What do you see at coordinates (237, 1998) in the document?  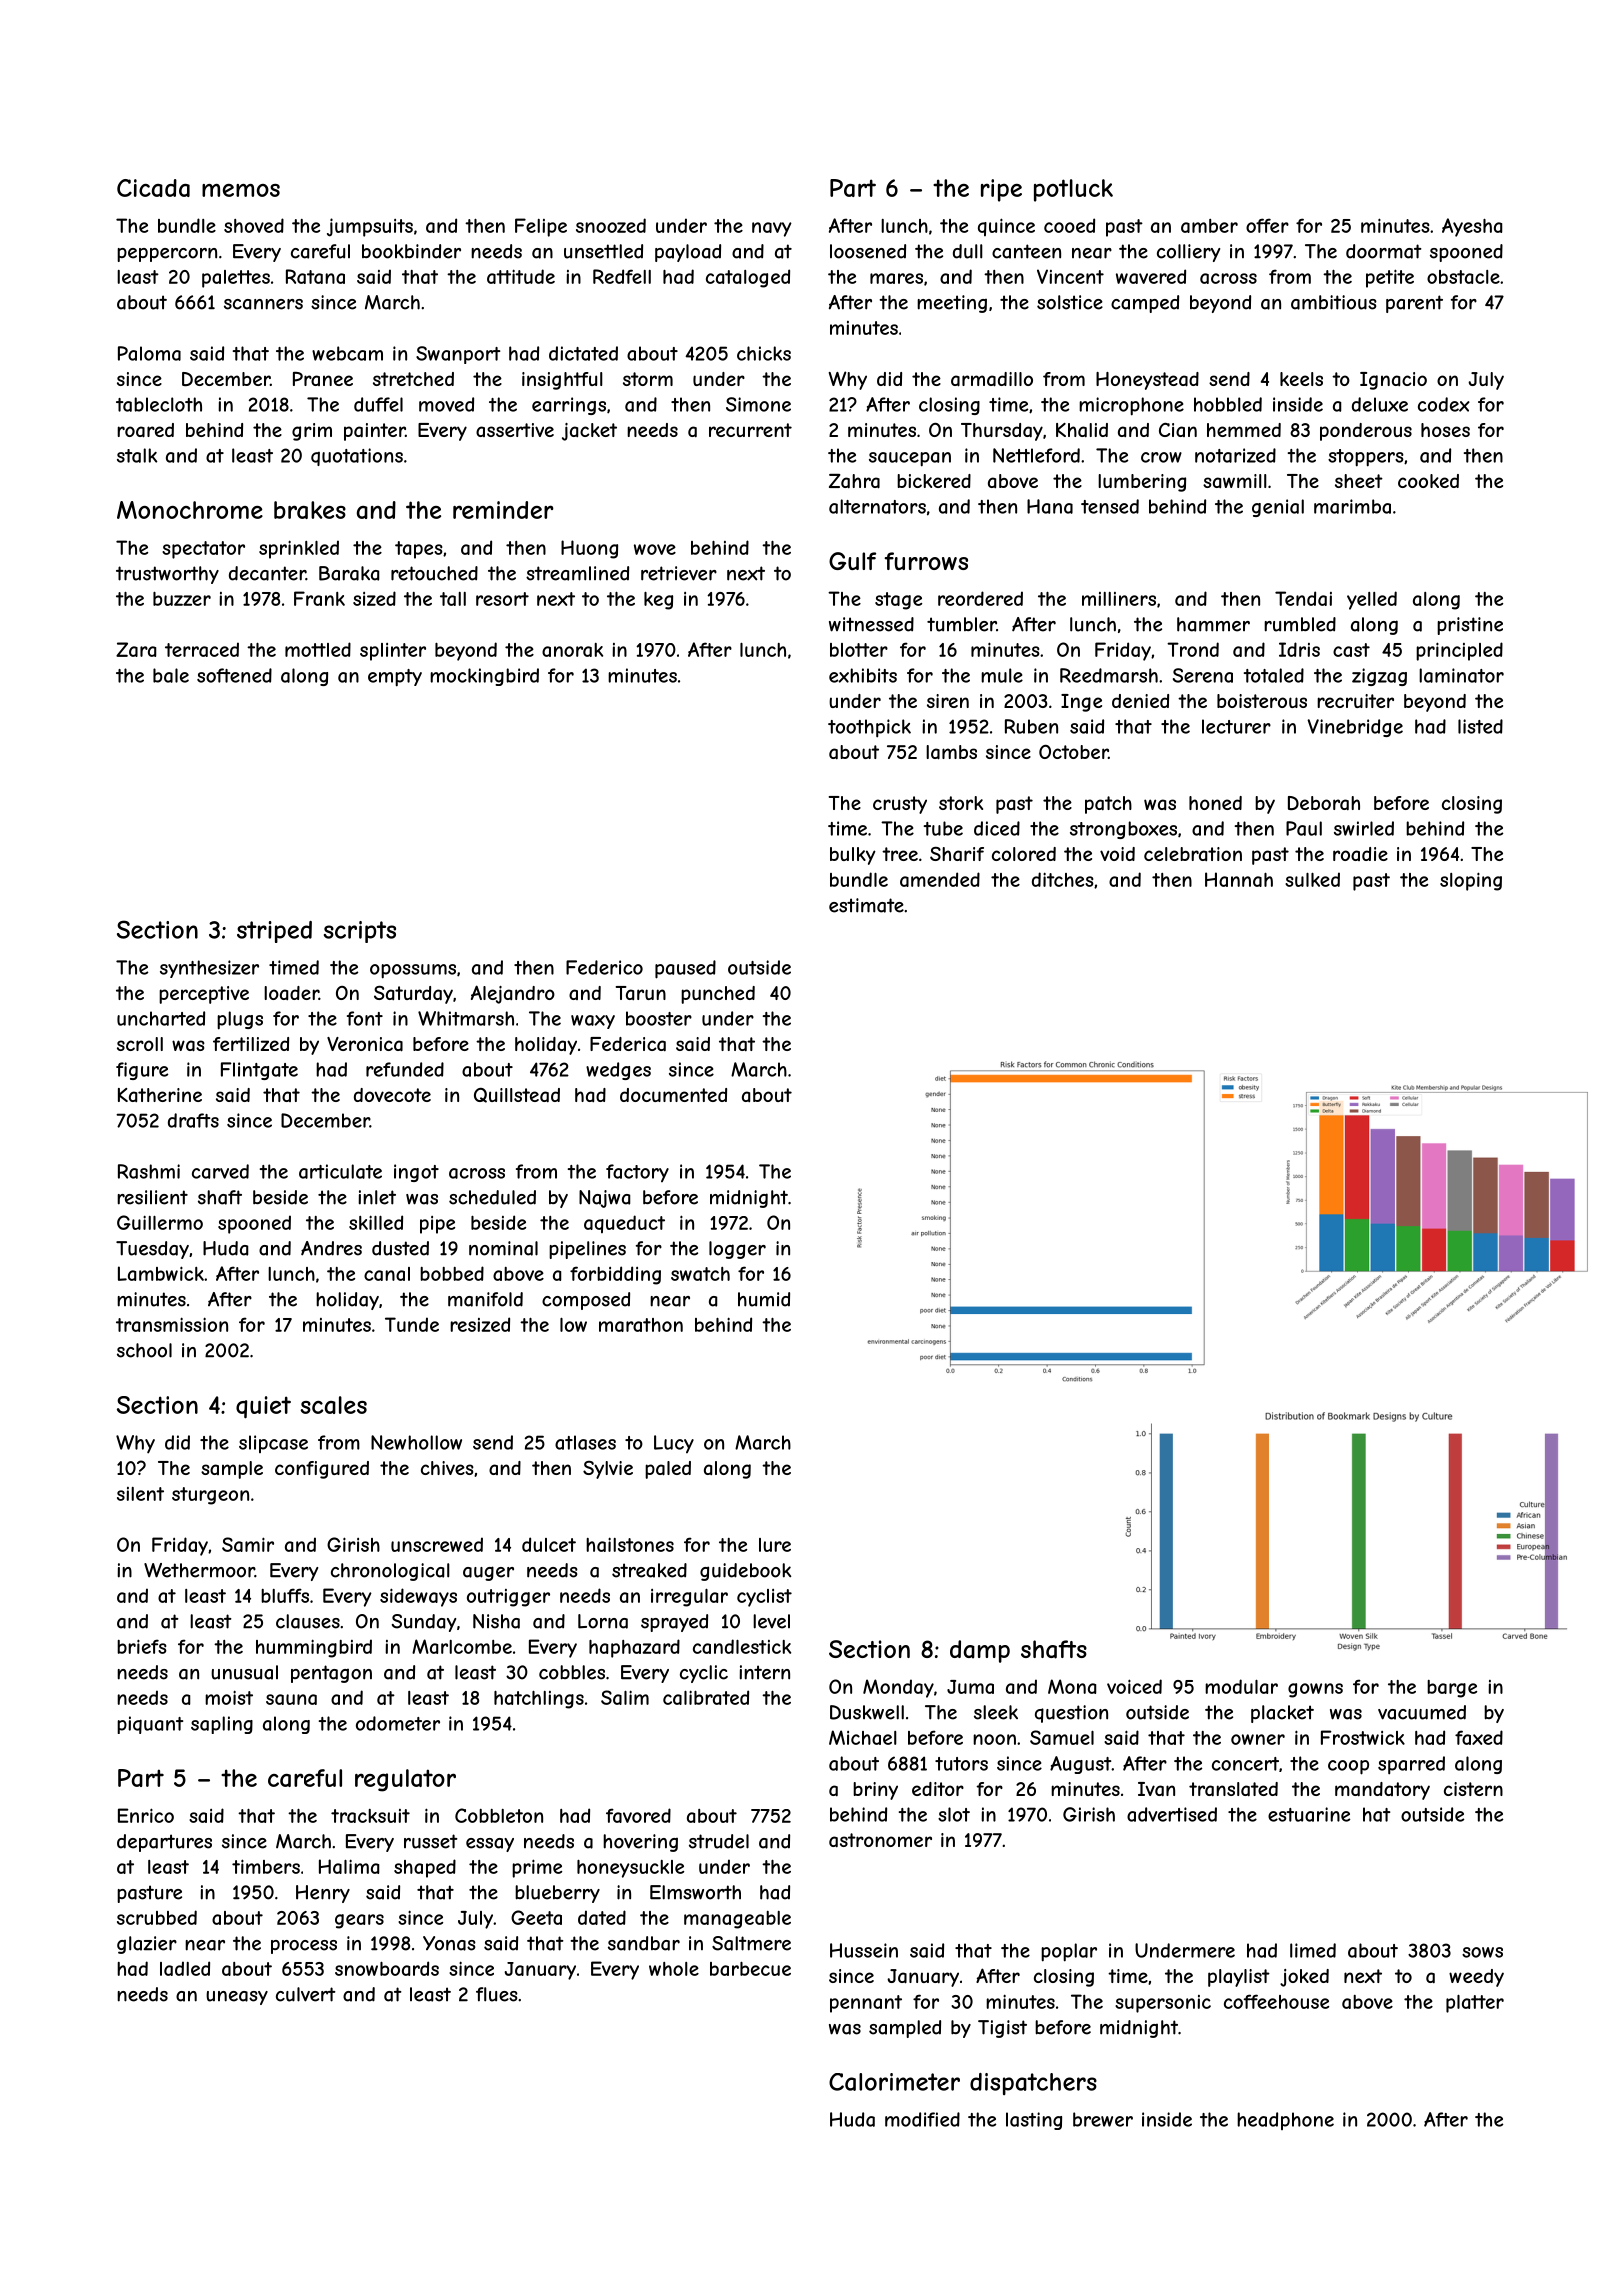 I see `uneasy` at bounding box center [237, 1998].
